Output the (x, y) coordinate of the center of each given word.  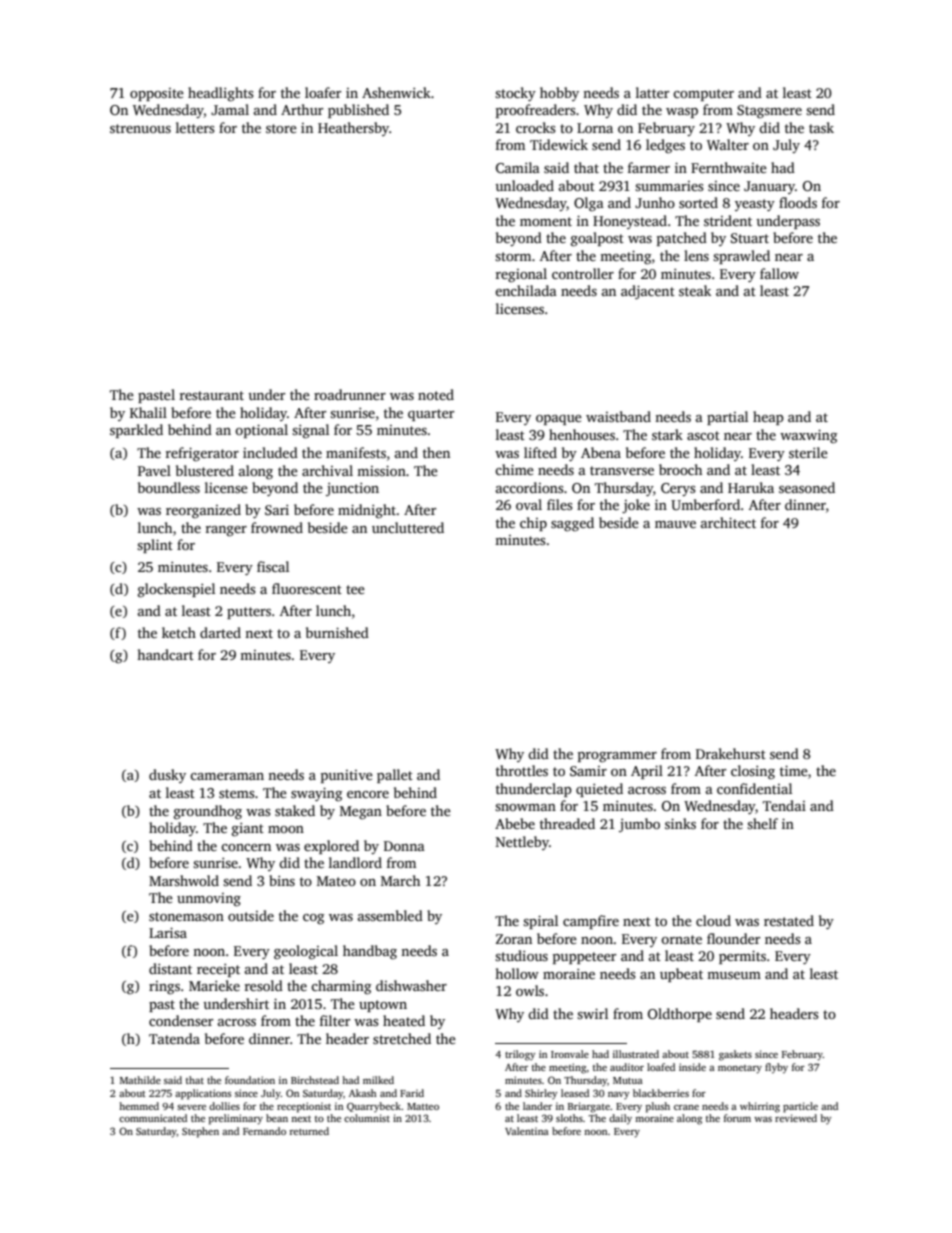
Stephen (200, 1132)
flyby (776, 1068)
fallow (779, 273)
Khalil (148, 412)
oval (529, 504)
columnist (367, 1118)
